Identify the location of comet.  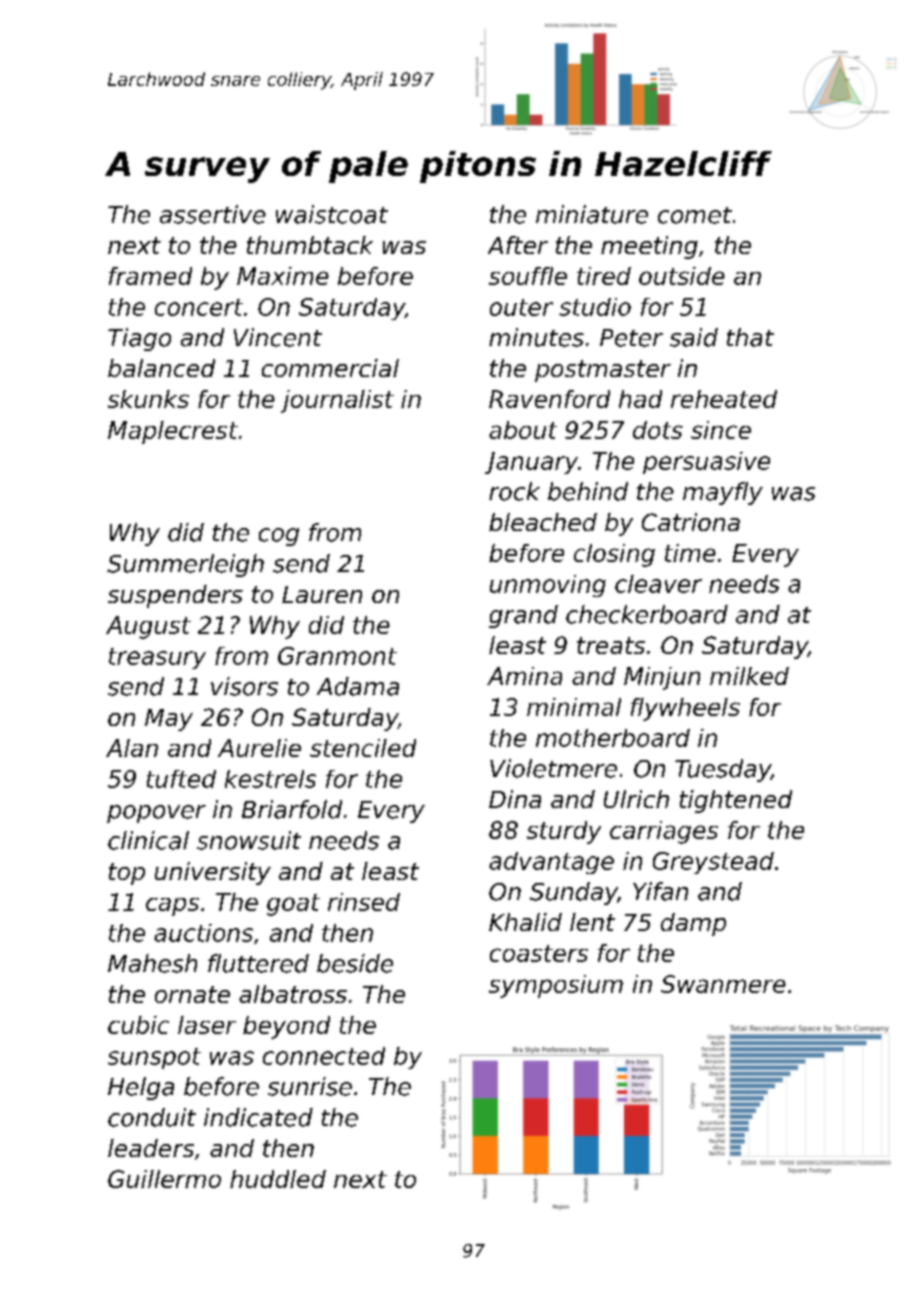
(695, 215).
